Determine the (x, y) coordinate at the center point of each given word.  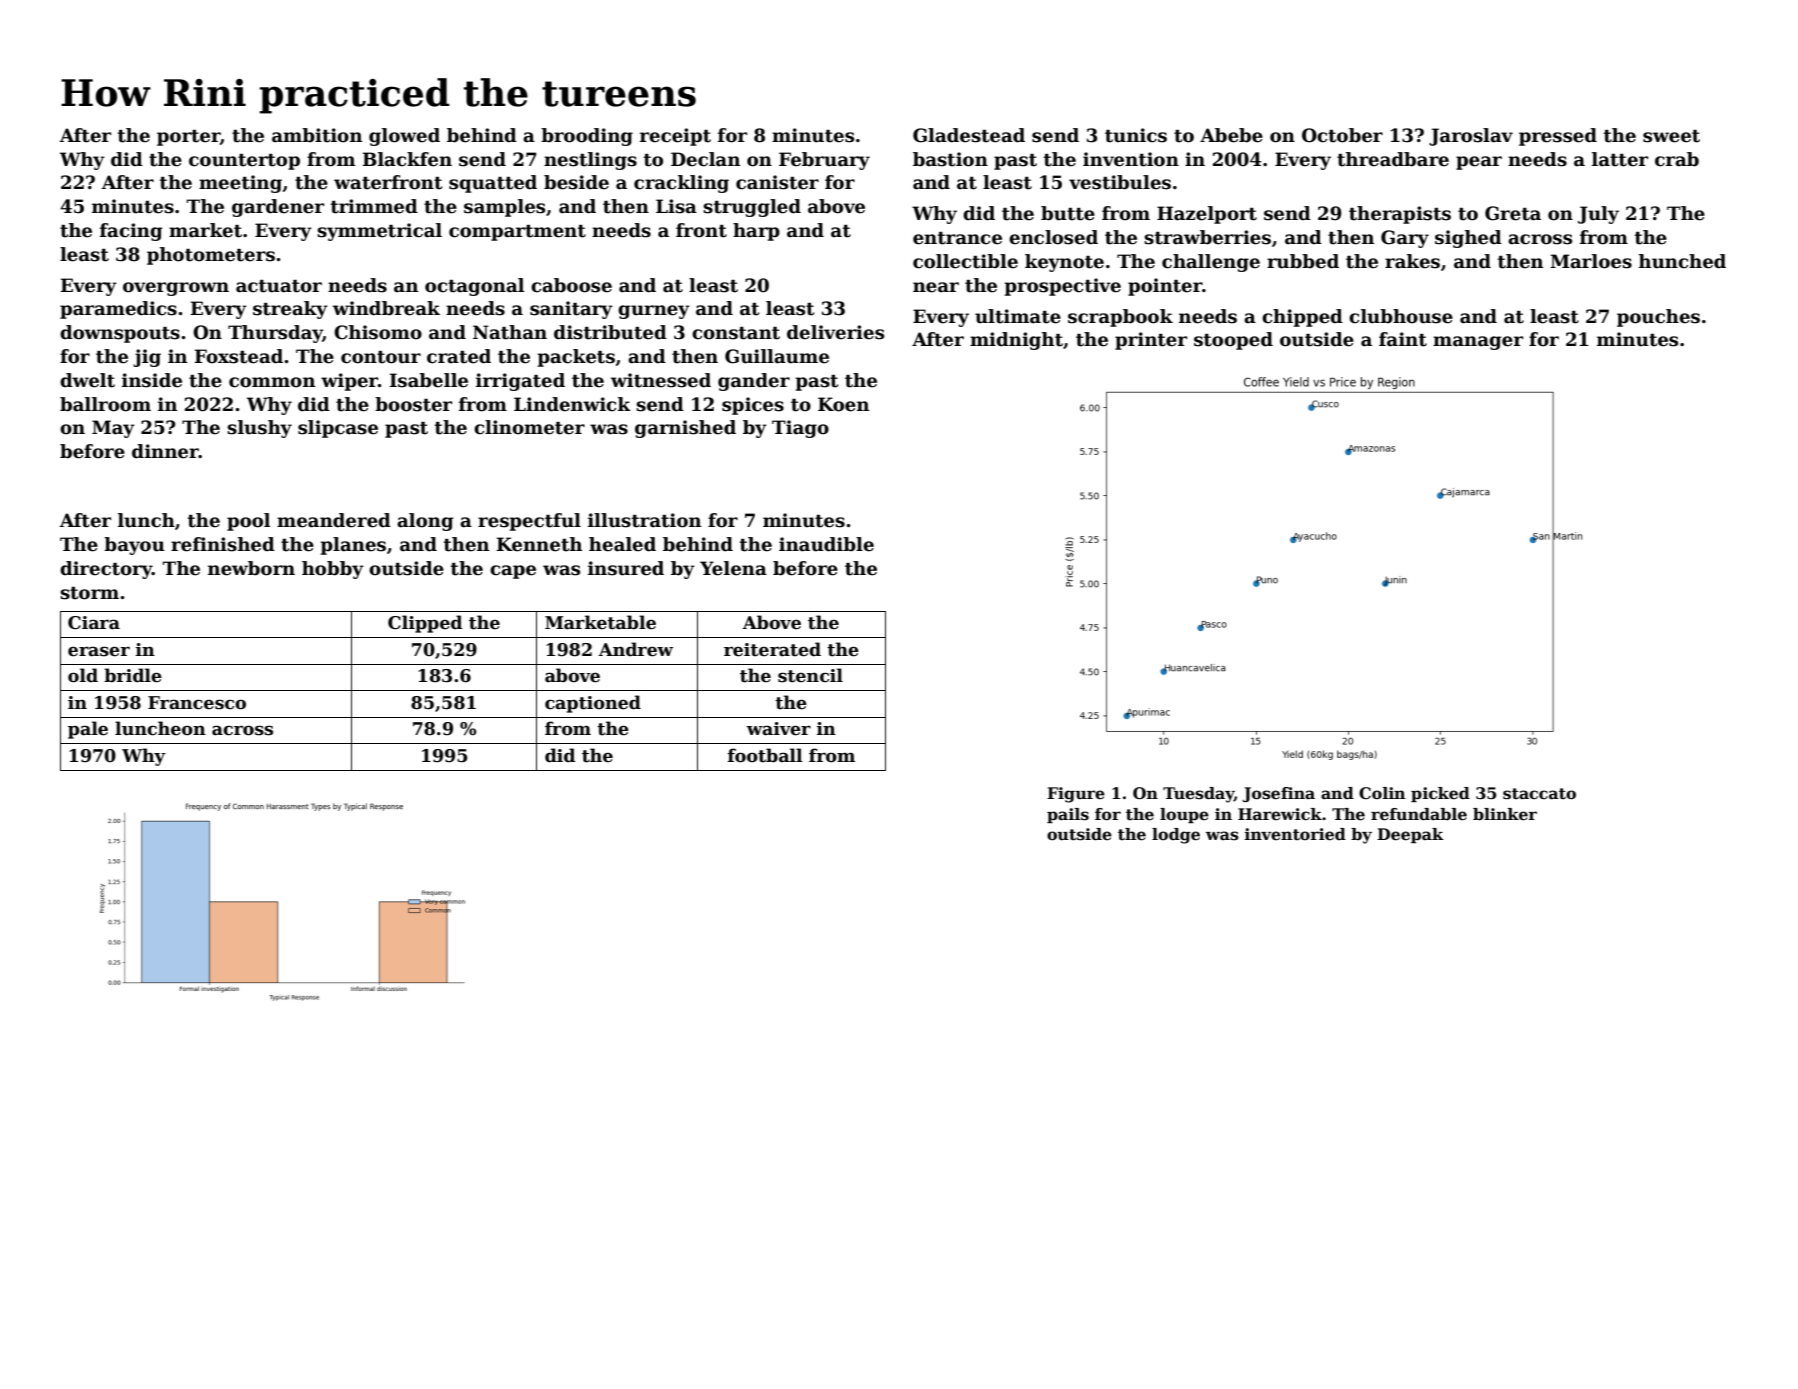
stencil (810, 675)
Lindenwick (572, 404)
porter (188, 138)
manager (1478, 343)
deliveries (835, 332)
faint (1403, 339)
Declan (705, 159)
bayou (134, 546)
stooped (1233, 341)
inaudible (826, 544)
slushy (259, 429)
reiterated (772, 649)
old (83, 675)
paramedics (118, 310)
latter (1620, 159)
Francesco (197, 703)
